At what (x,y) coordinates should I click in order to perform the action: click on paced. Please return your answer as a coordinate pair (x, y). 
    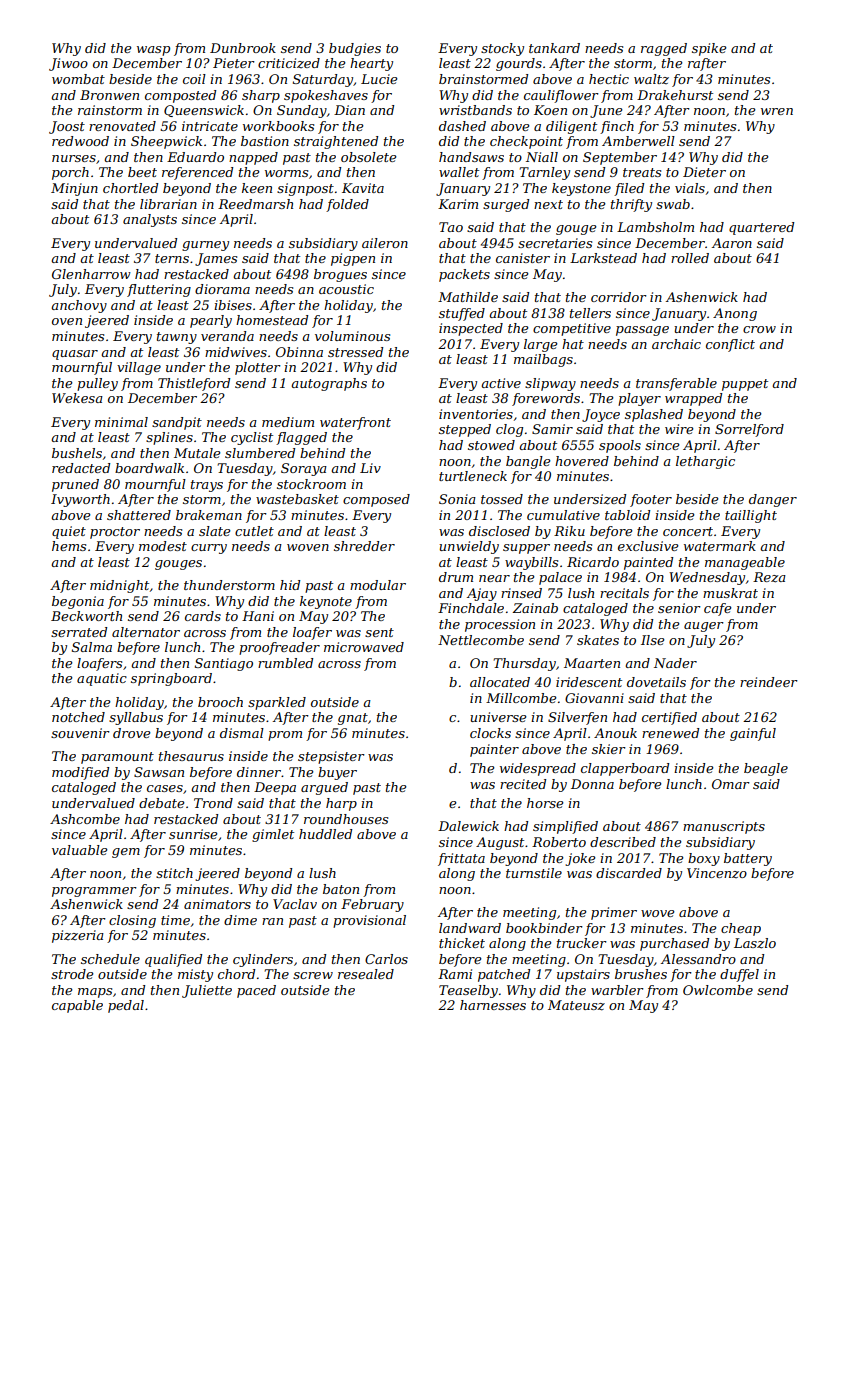
    Looking at the image, I should click on (256, 991).
